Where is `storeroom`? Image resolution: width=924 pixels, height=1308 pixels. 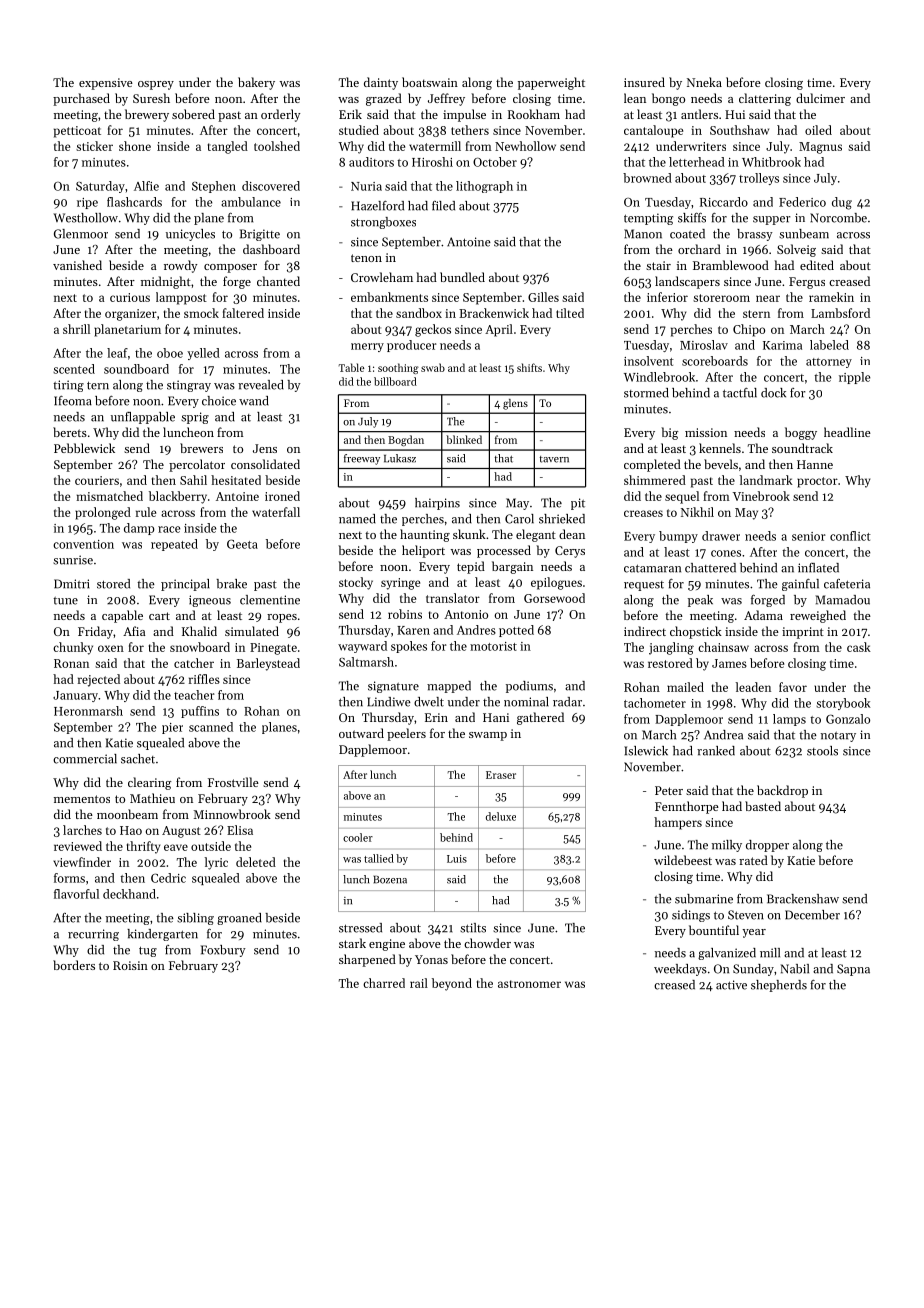 storeroom is located at coordinates (721, 298).
